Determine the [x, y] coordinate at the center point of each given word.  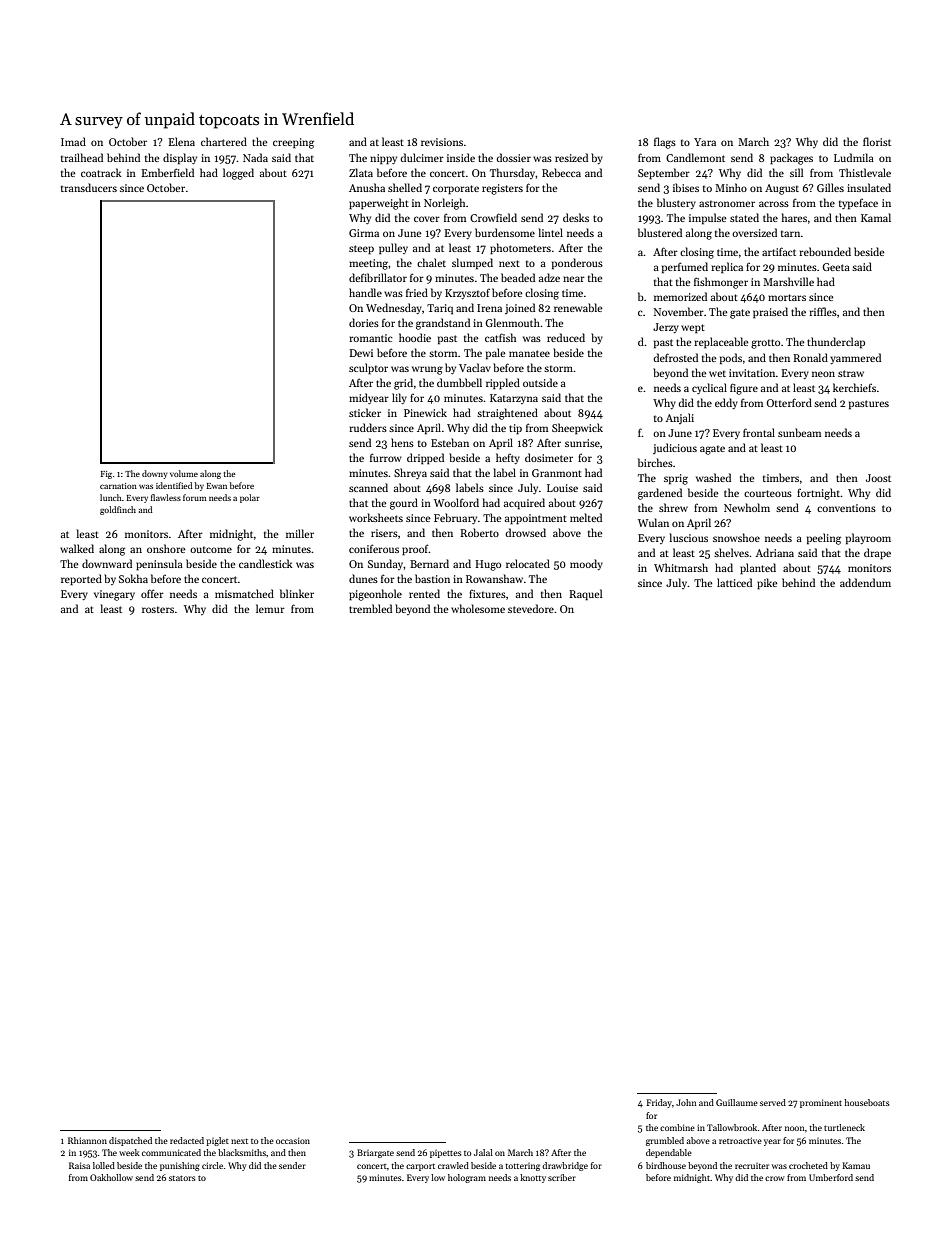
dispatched [130, 1141]
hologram [467, 1178]
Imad [73, 141]
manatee [529, 353]
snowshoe [736, 537]
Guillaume [737, 1102]
